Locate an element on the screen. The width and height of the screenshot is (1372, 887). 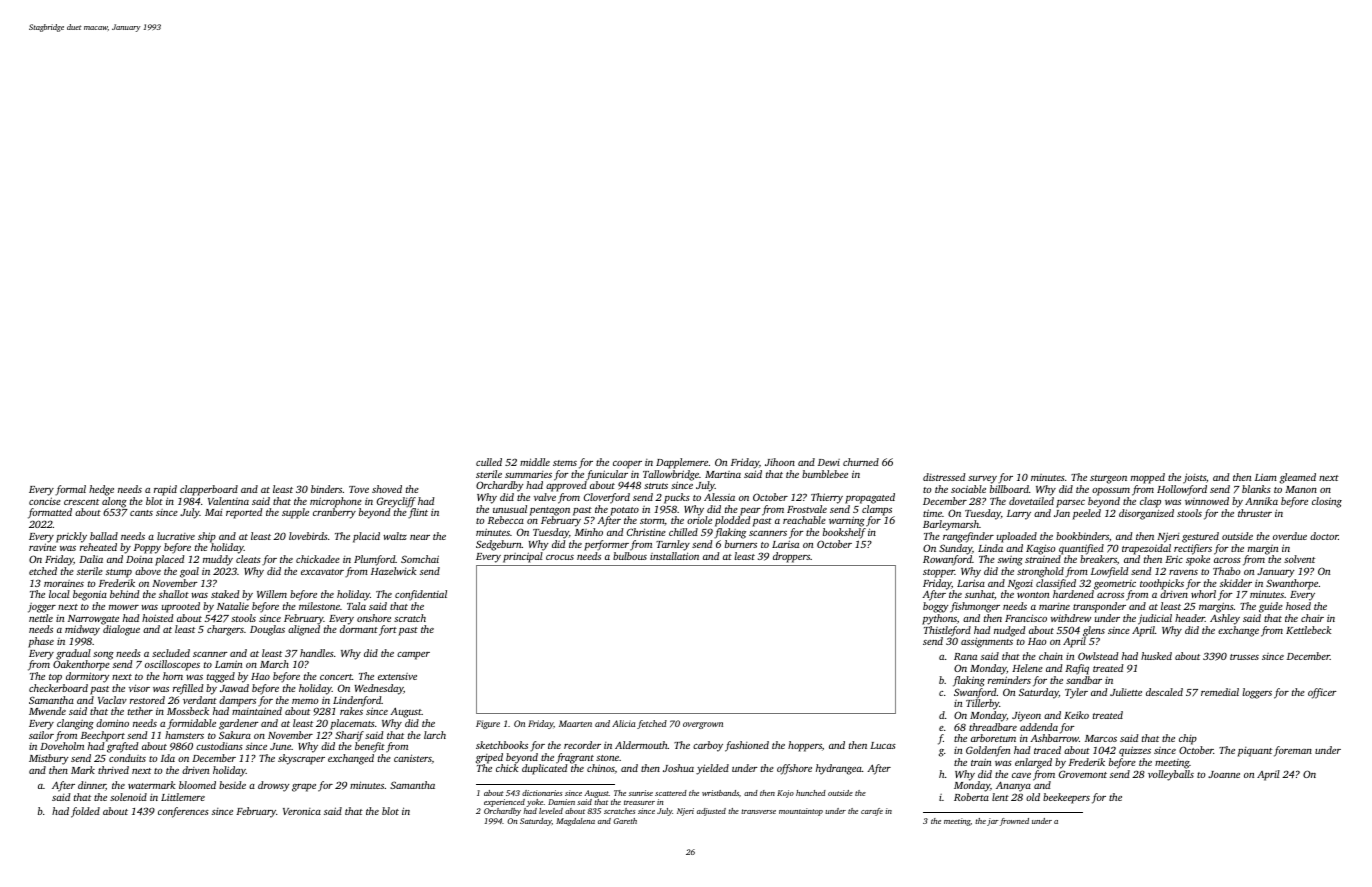
Jihoon is located at coordinates (780, 462).
